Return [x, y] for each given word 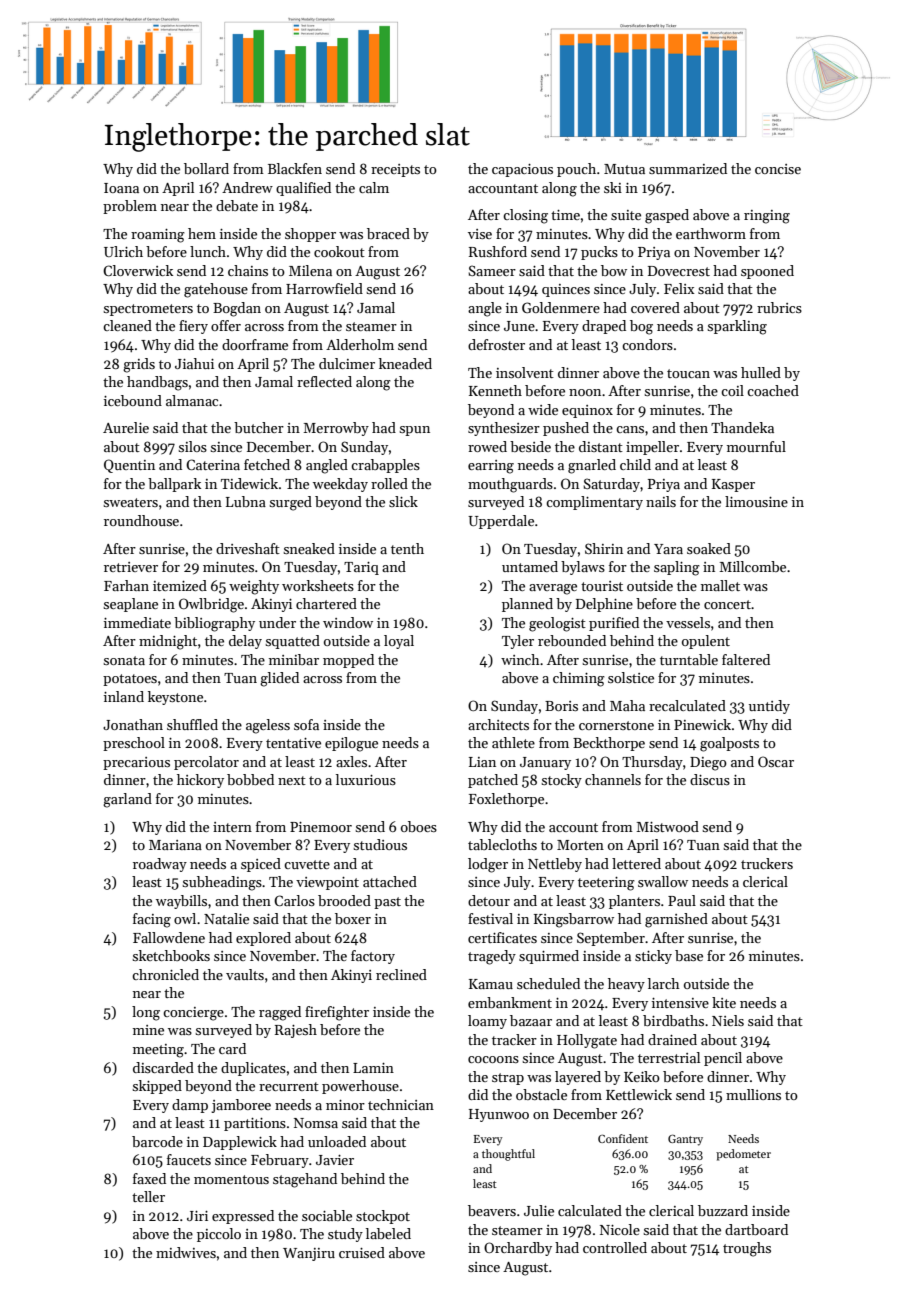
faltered [746, 659]
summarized [688, 168]
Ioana [121, 188]
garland [127, 800]
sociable [327, 1215]
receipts [395, 170]
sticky [653, 957]
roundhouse [141, 520]
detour [489, 900]
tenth [407, 548]
